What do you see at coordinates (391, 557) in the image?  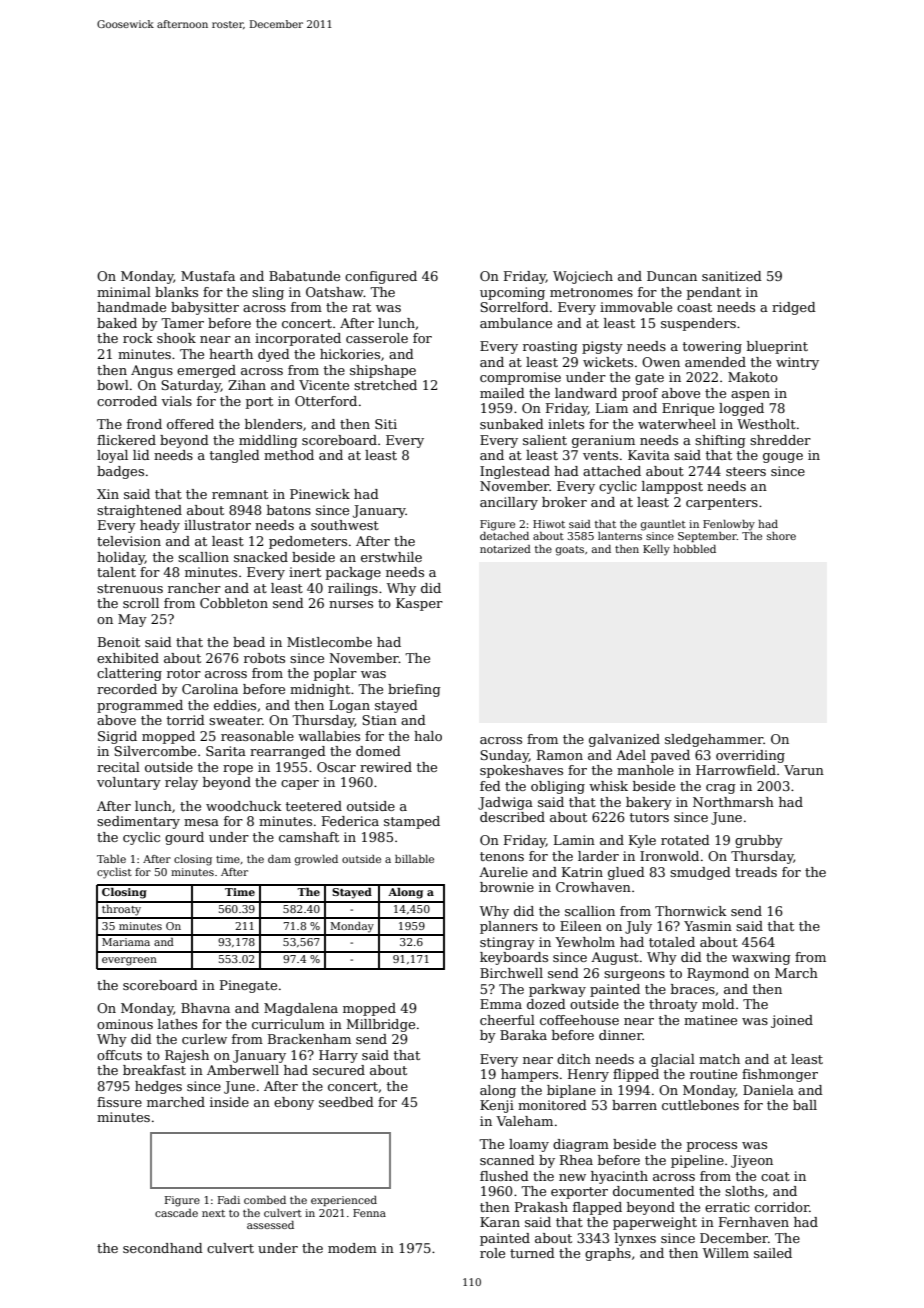 I see `erstwhile` at bounding box center [391, 557].
